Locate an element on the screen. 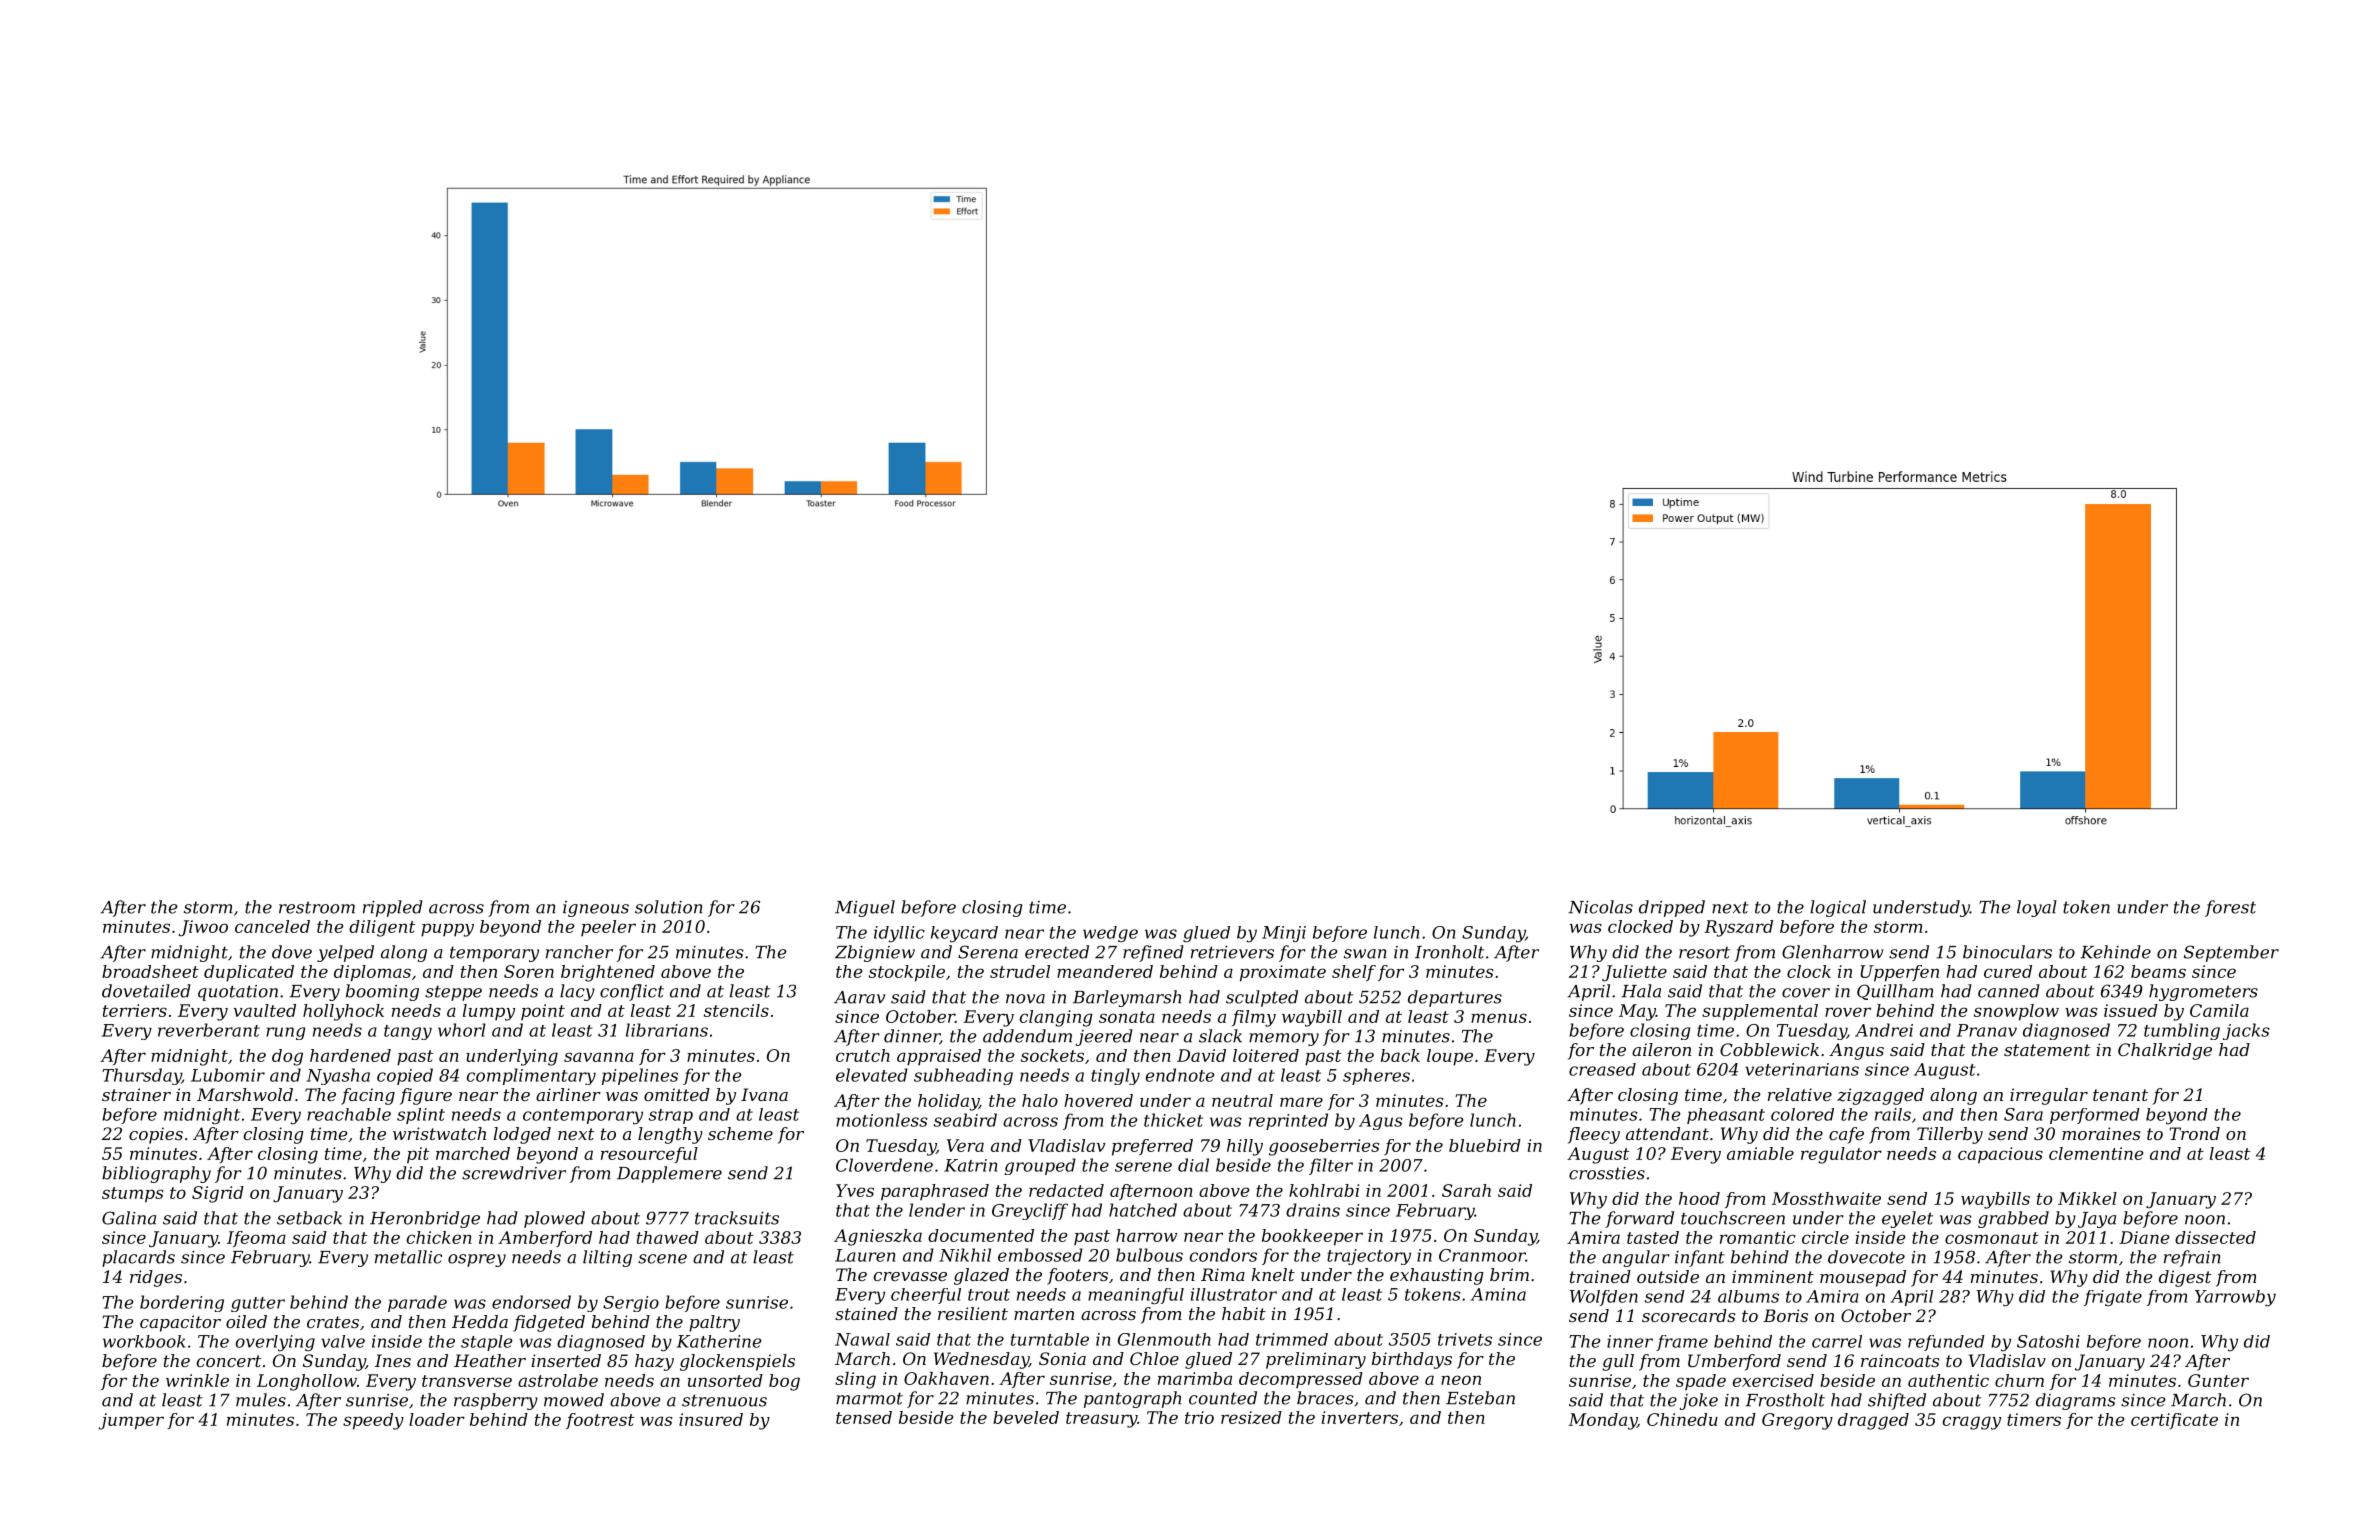 The height and width of the screenshot is (1540, 2380). cured is located at coordinates (2008, 971).
